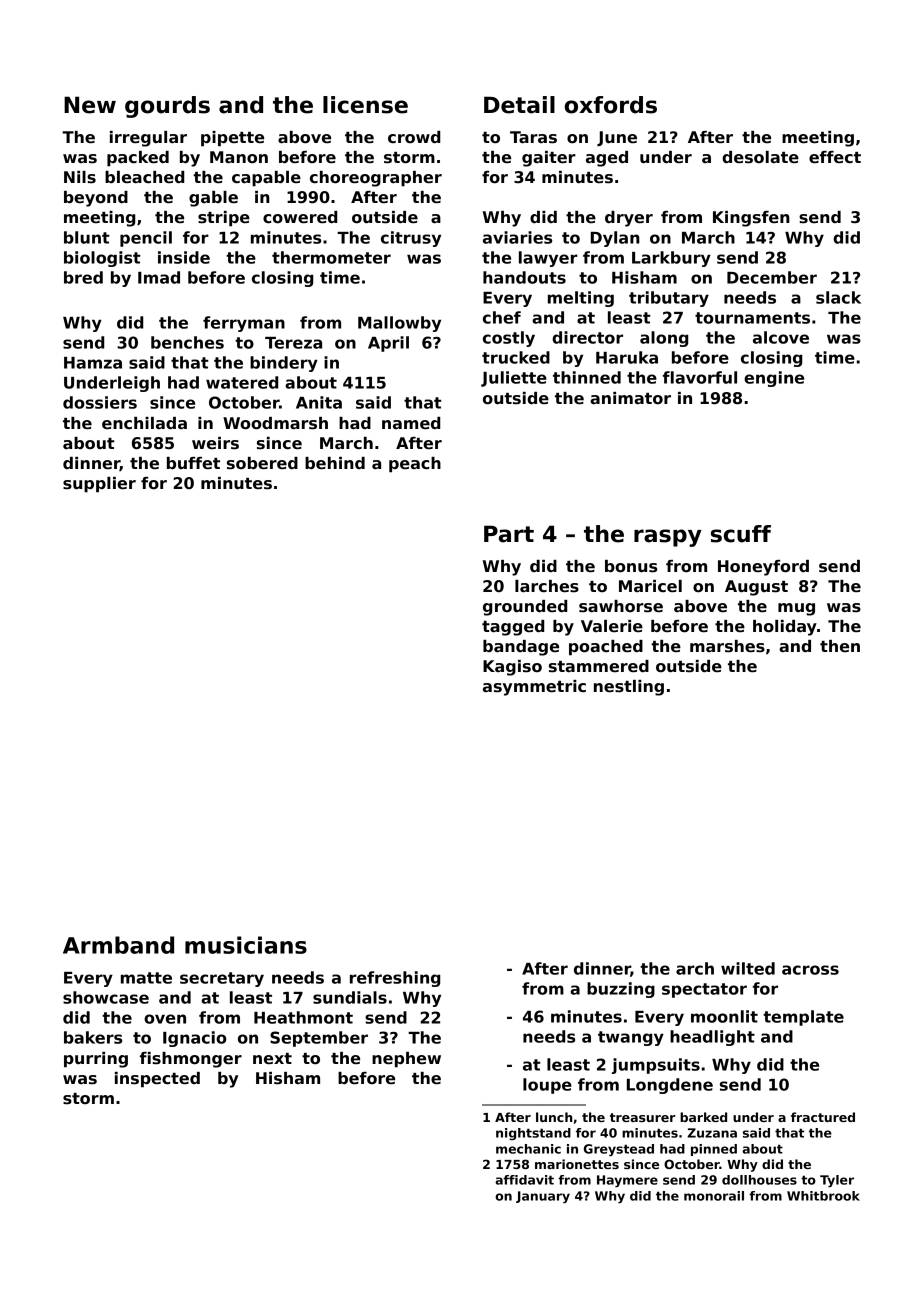 This screenshot has height=1308, width=924. I want to click on asymmetric, so click(534, 688).
